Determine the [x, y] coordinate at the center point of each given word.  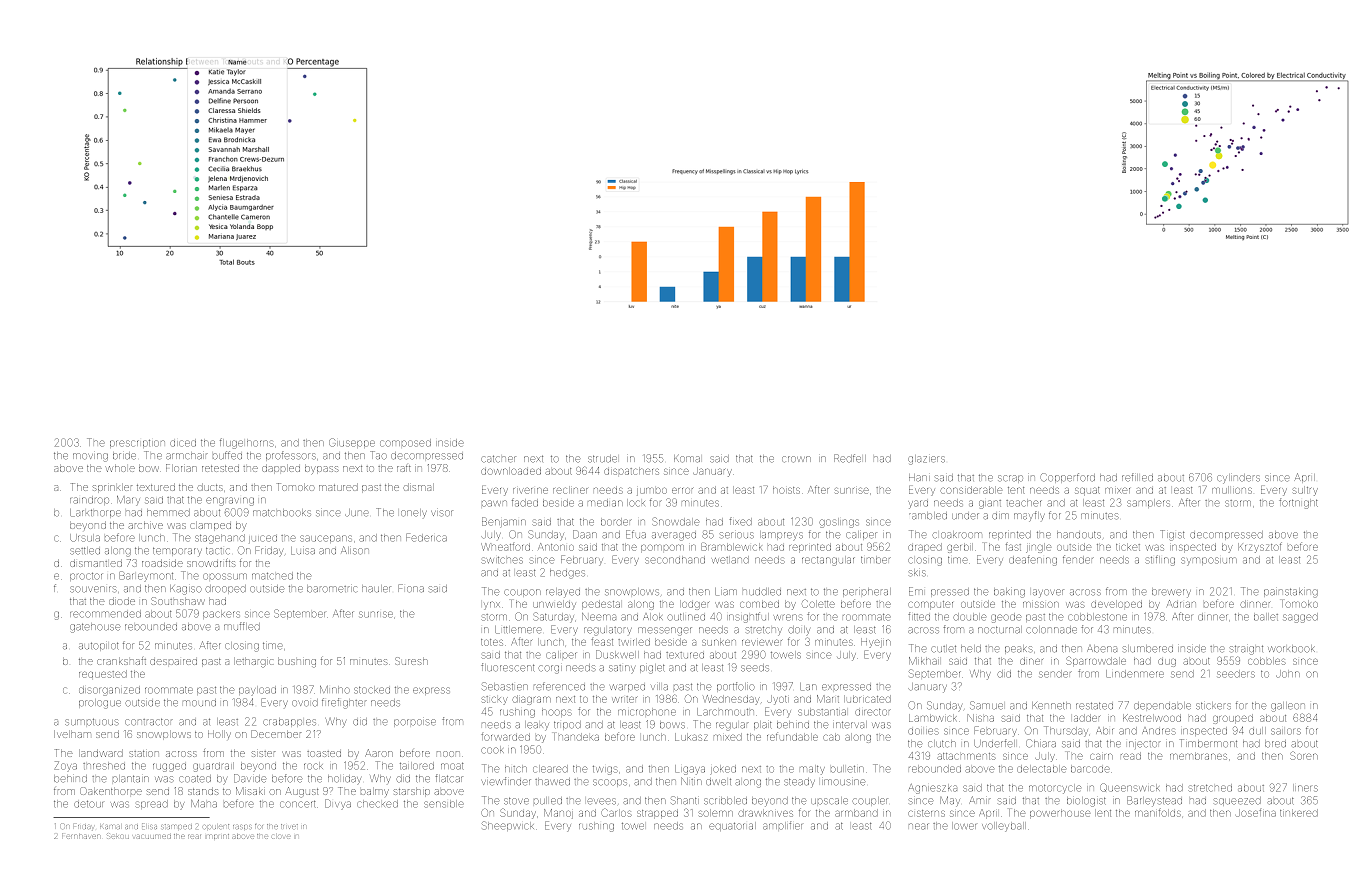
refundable [792, 736]
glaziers [926, 460]
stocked [372, 690]
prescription [137, 443]
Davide [250, 778]
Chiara [1041, 743]
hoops [556, 712]
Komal [687, 459]
